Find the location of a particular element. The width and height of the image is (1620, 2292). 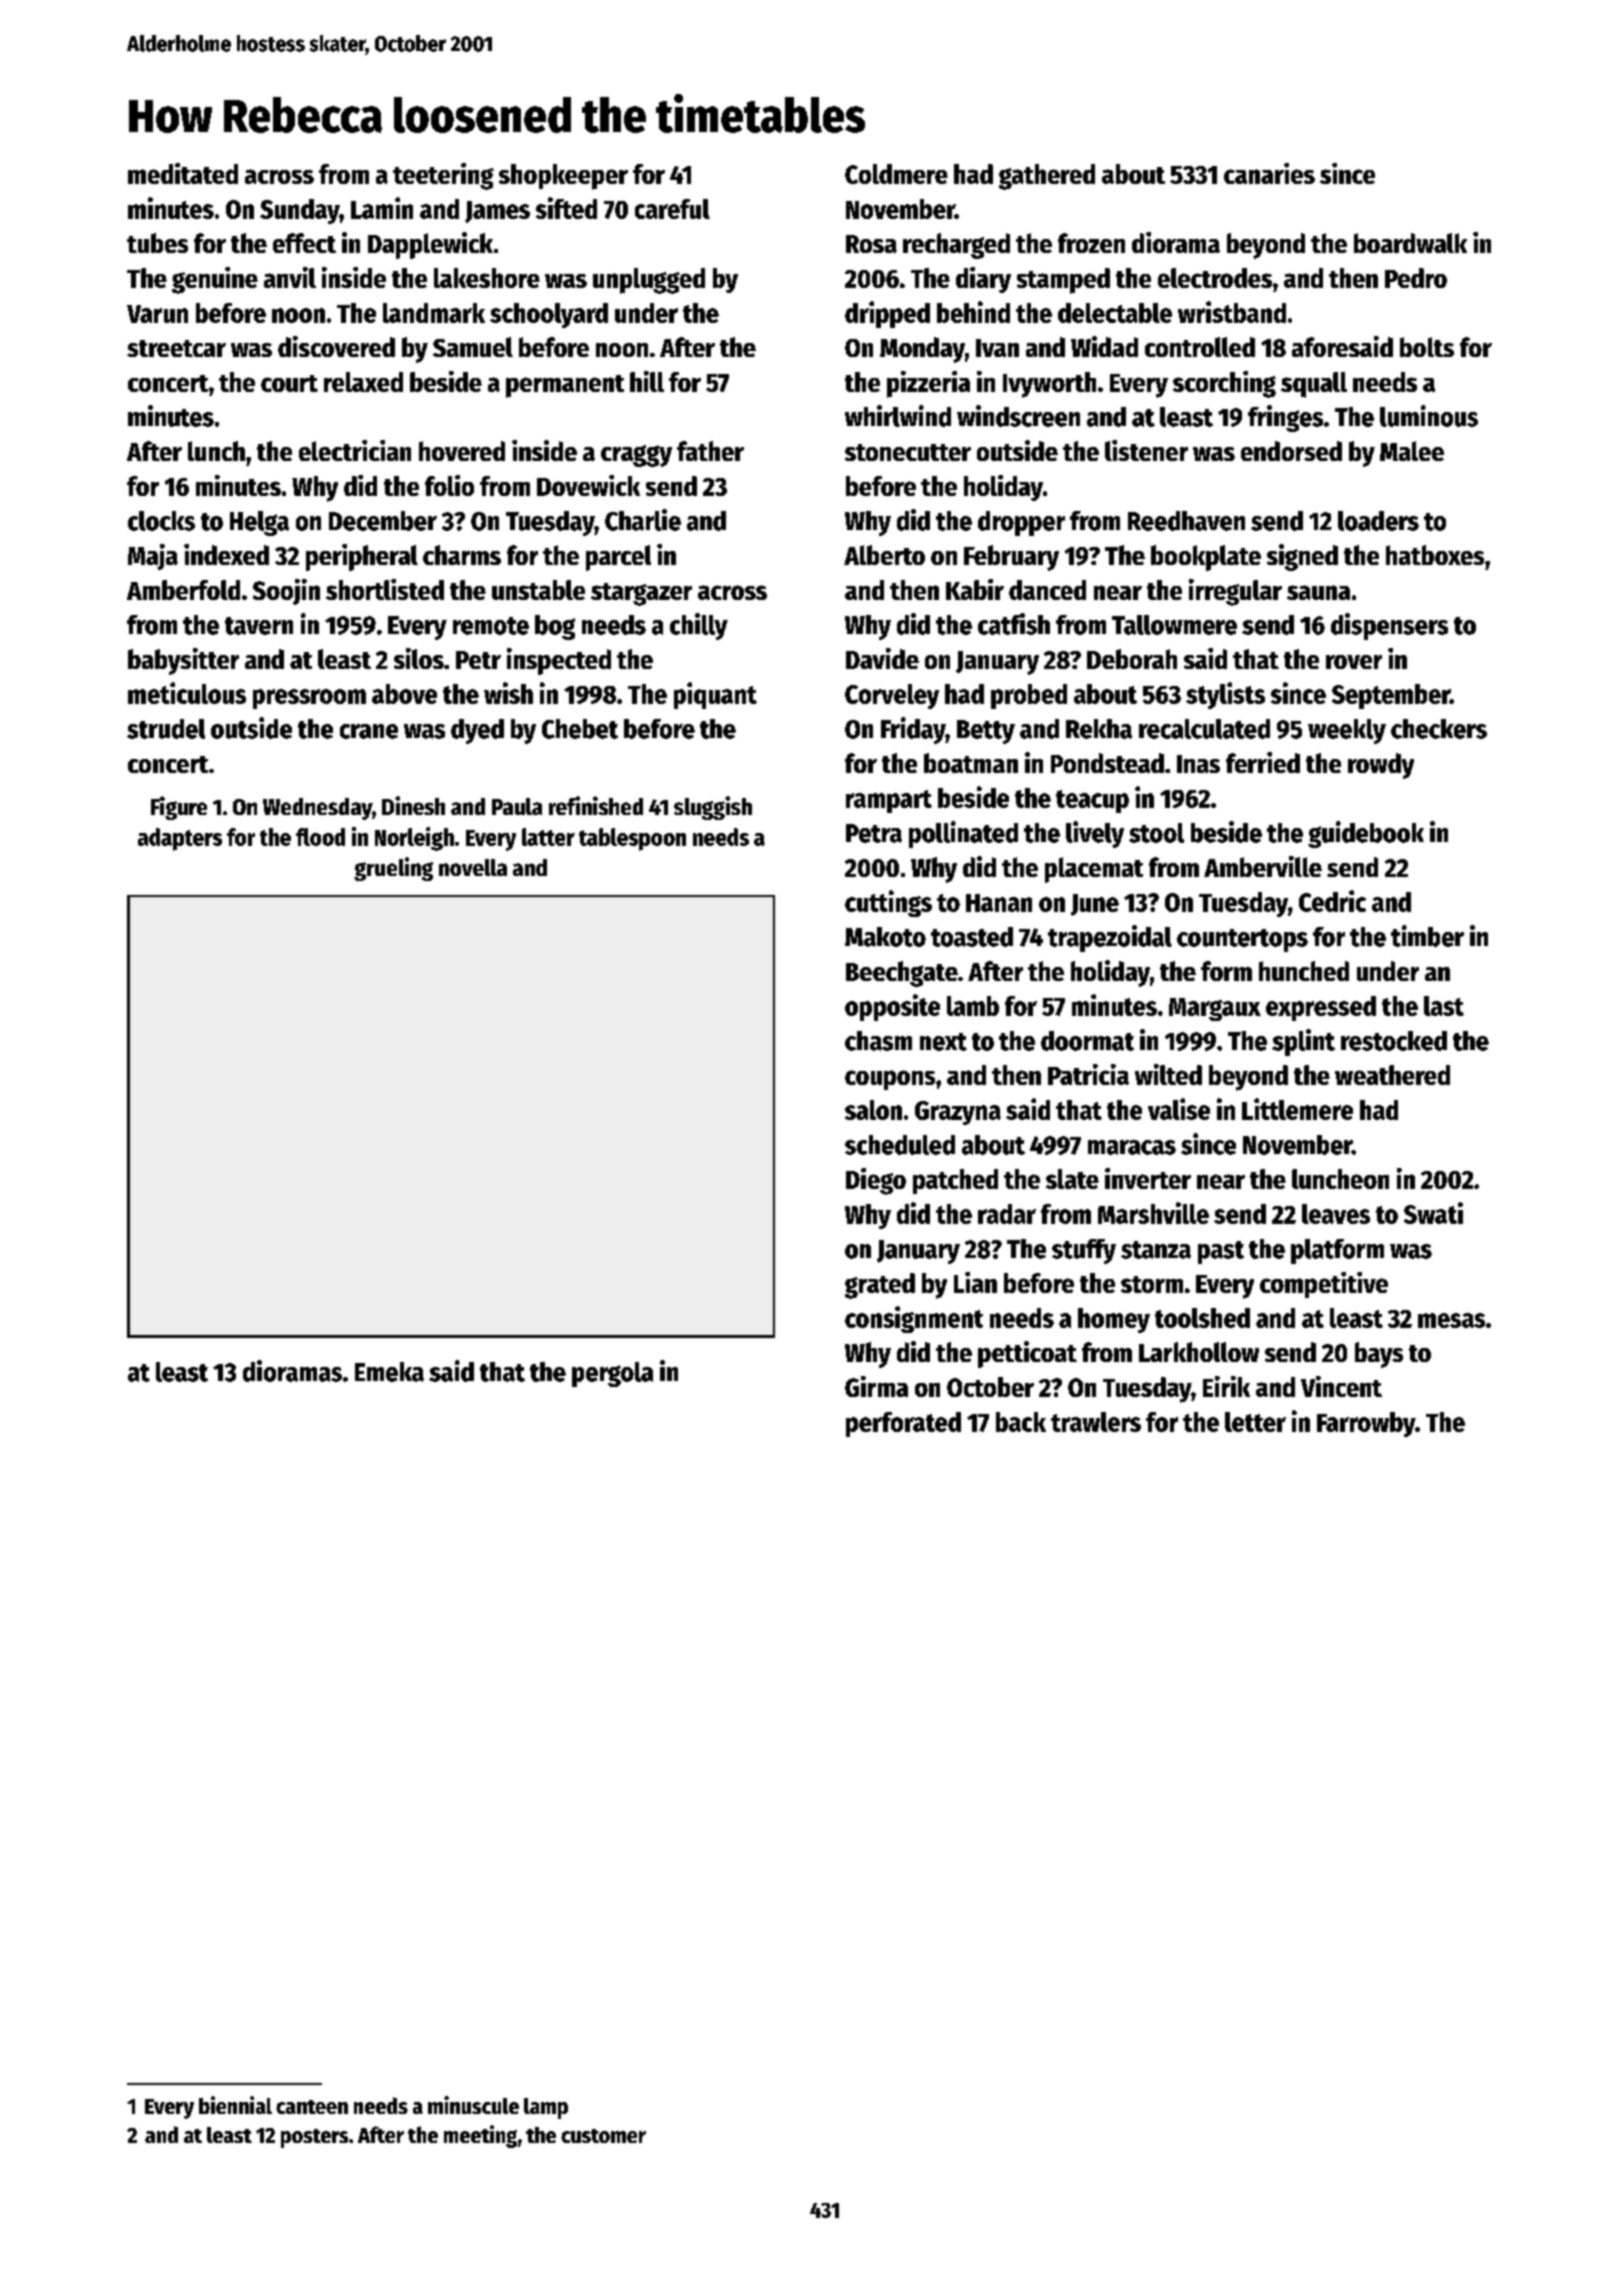

pressroom is located at coordinates (309, 699).
